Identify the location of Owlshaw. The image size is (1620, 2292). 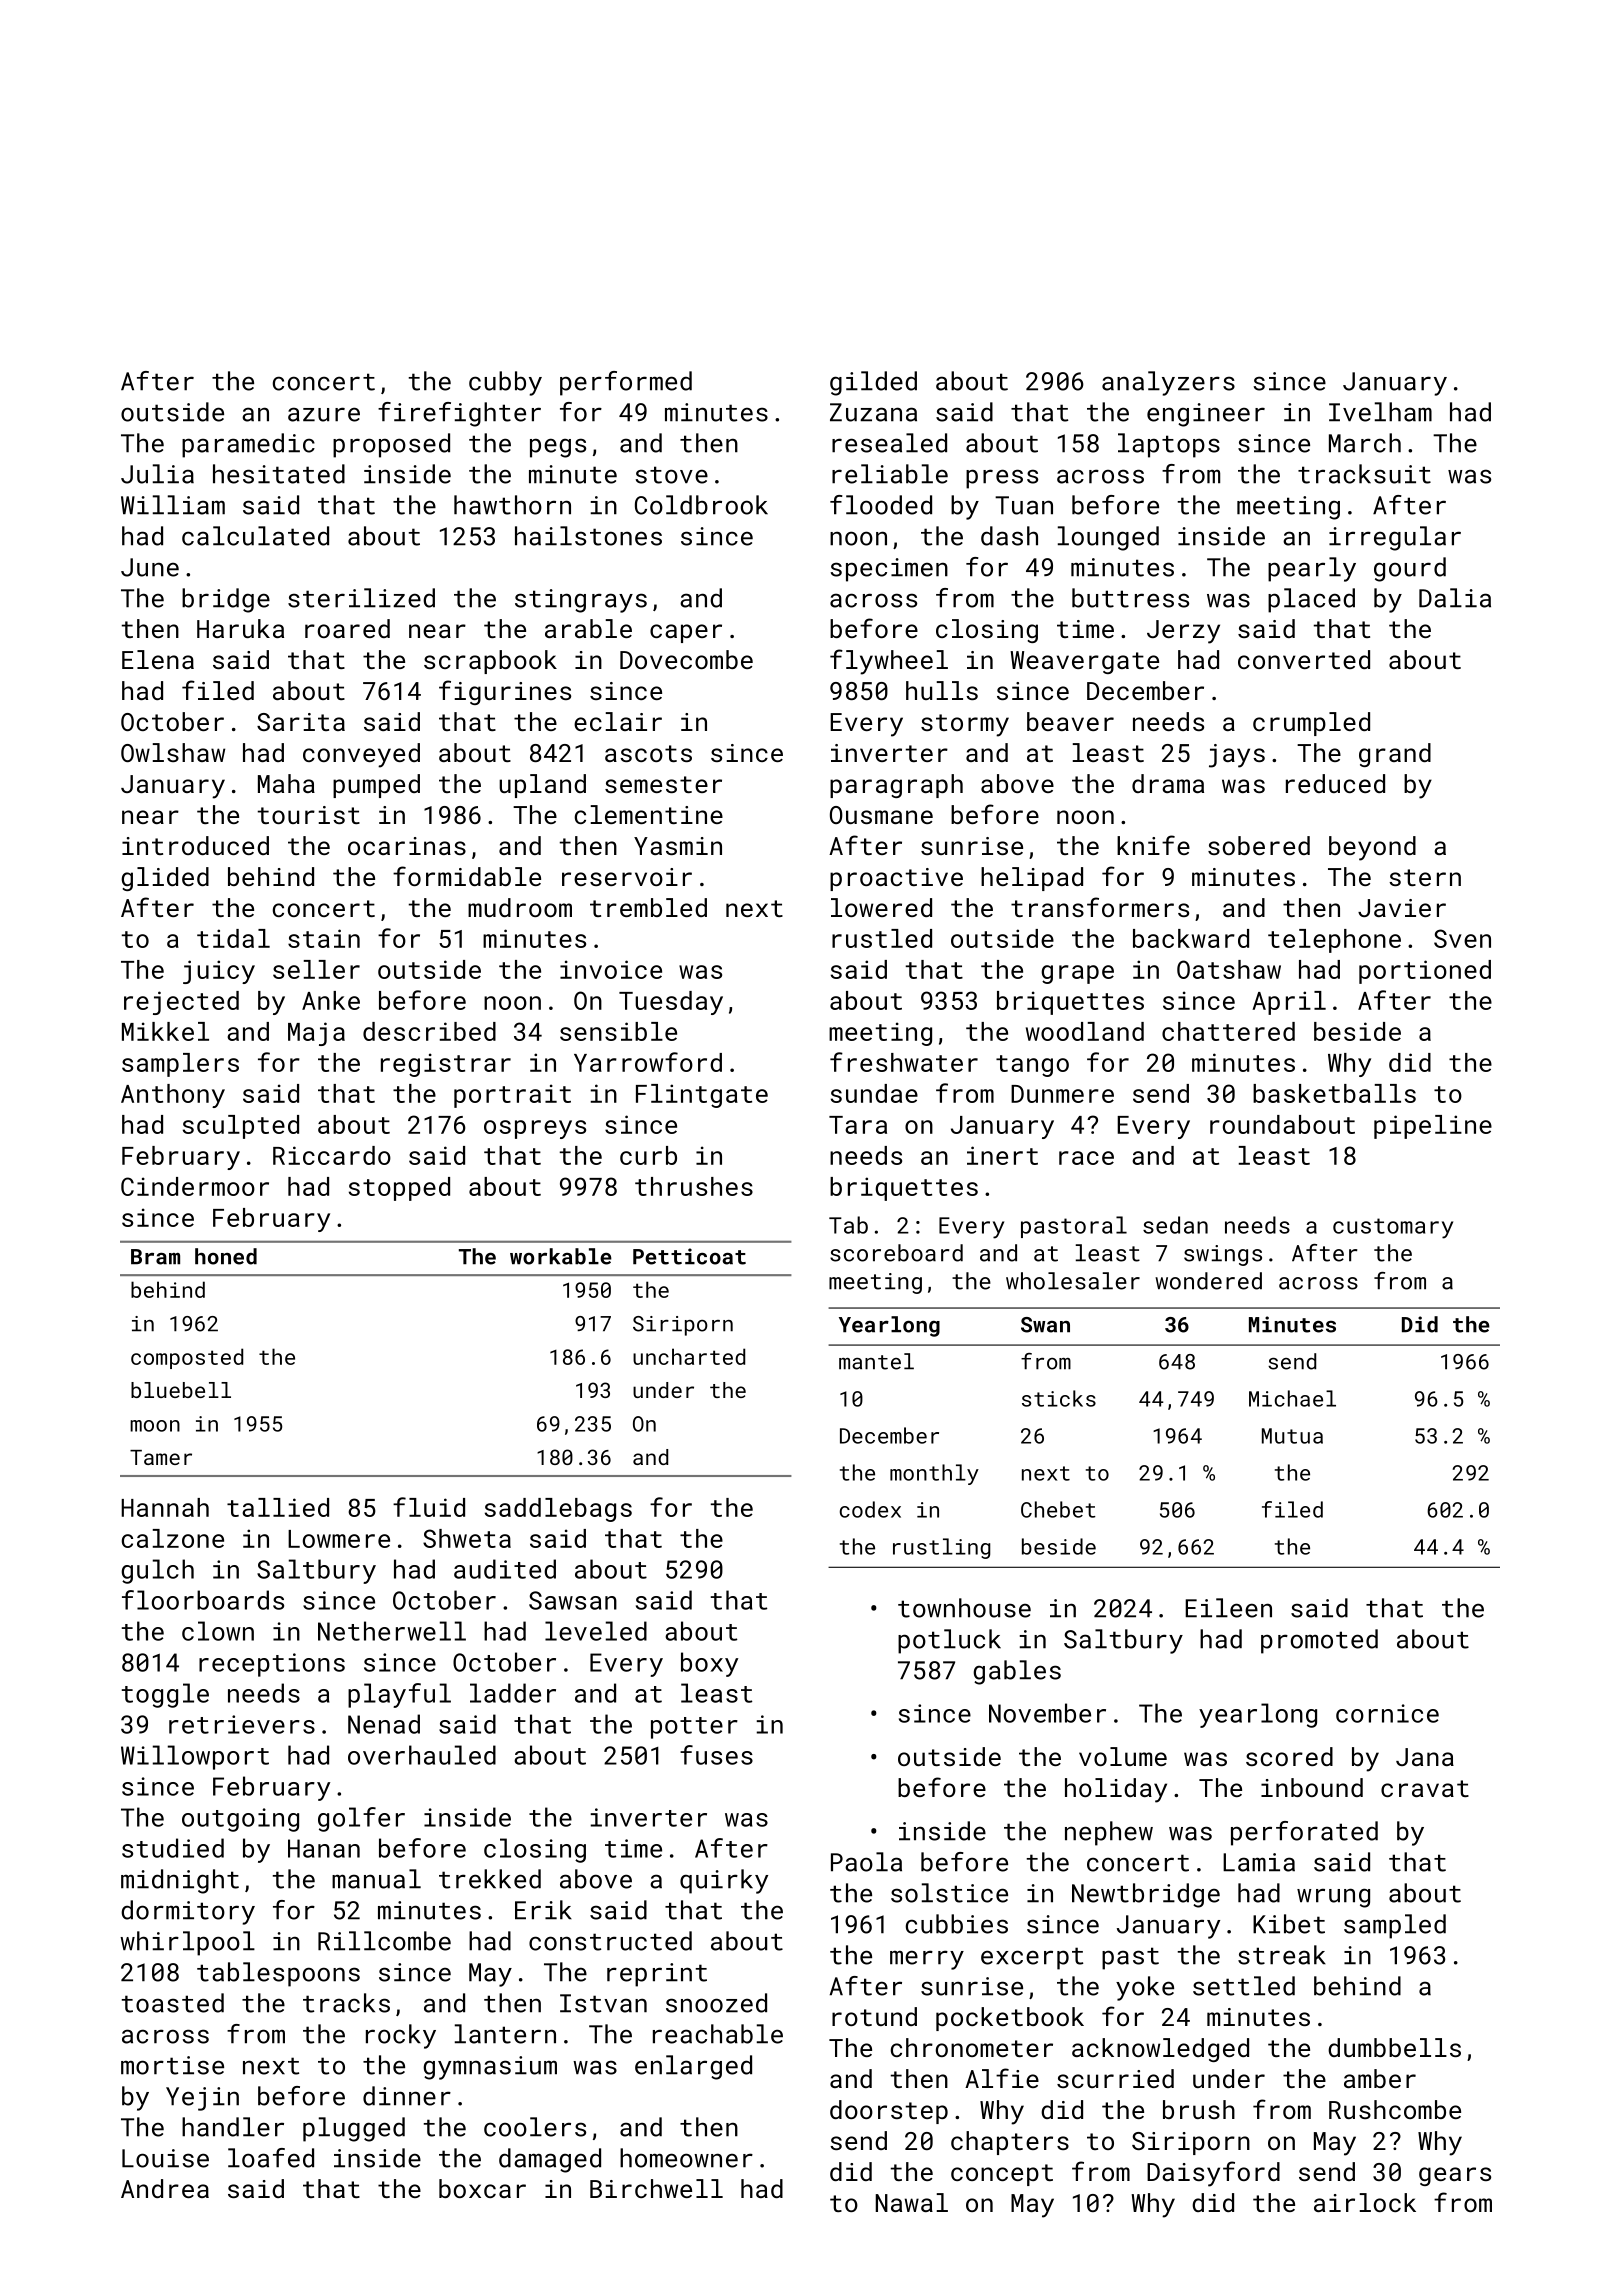
(173, 752).
